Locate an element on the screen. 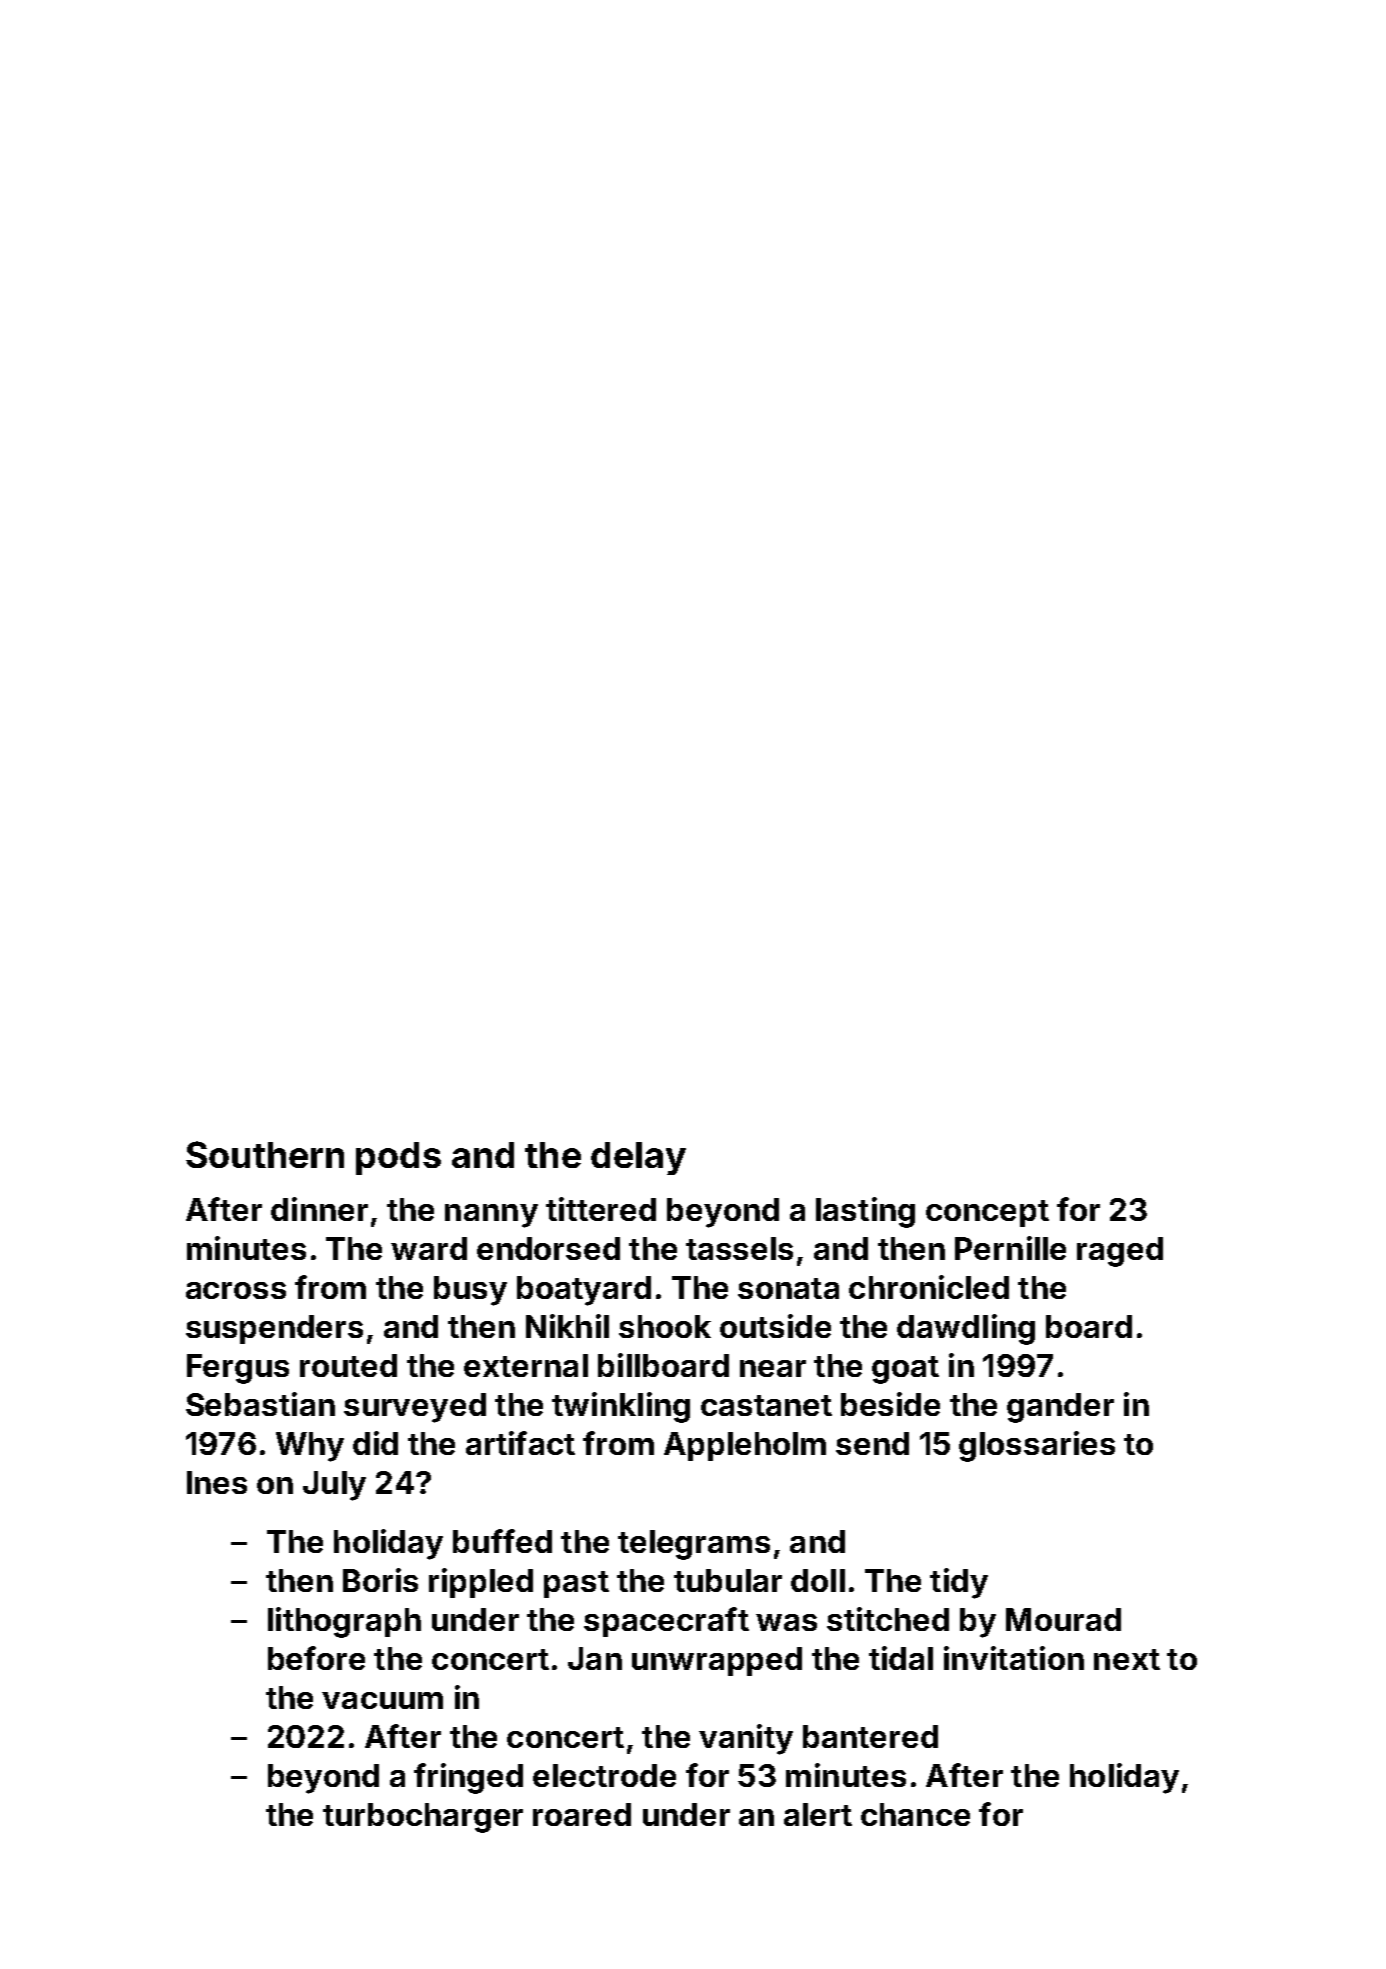 This screenshot has width=1386, height=1969. Appleholm is located at coordinates (745, 1446).
